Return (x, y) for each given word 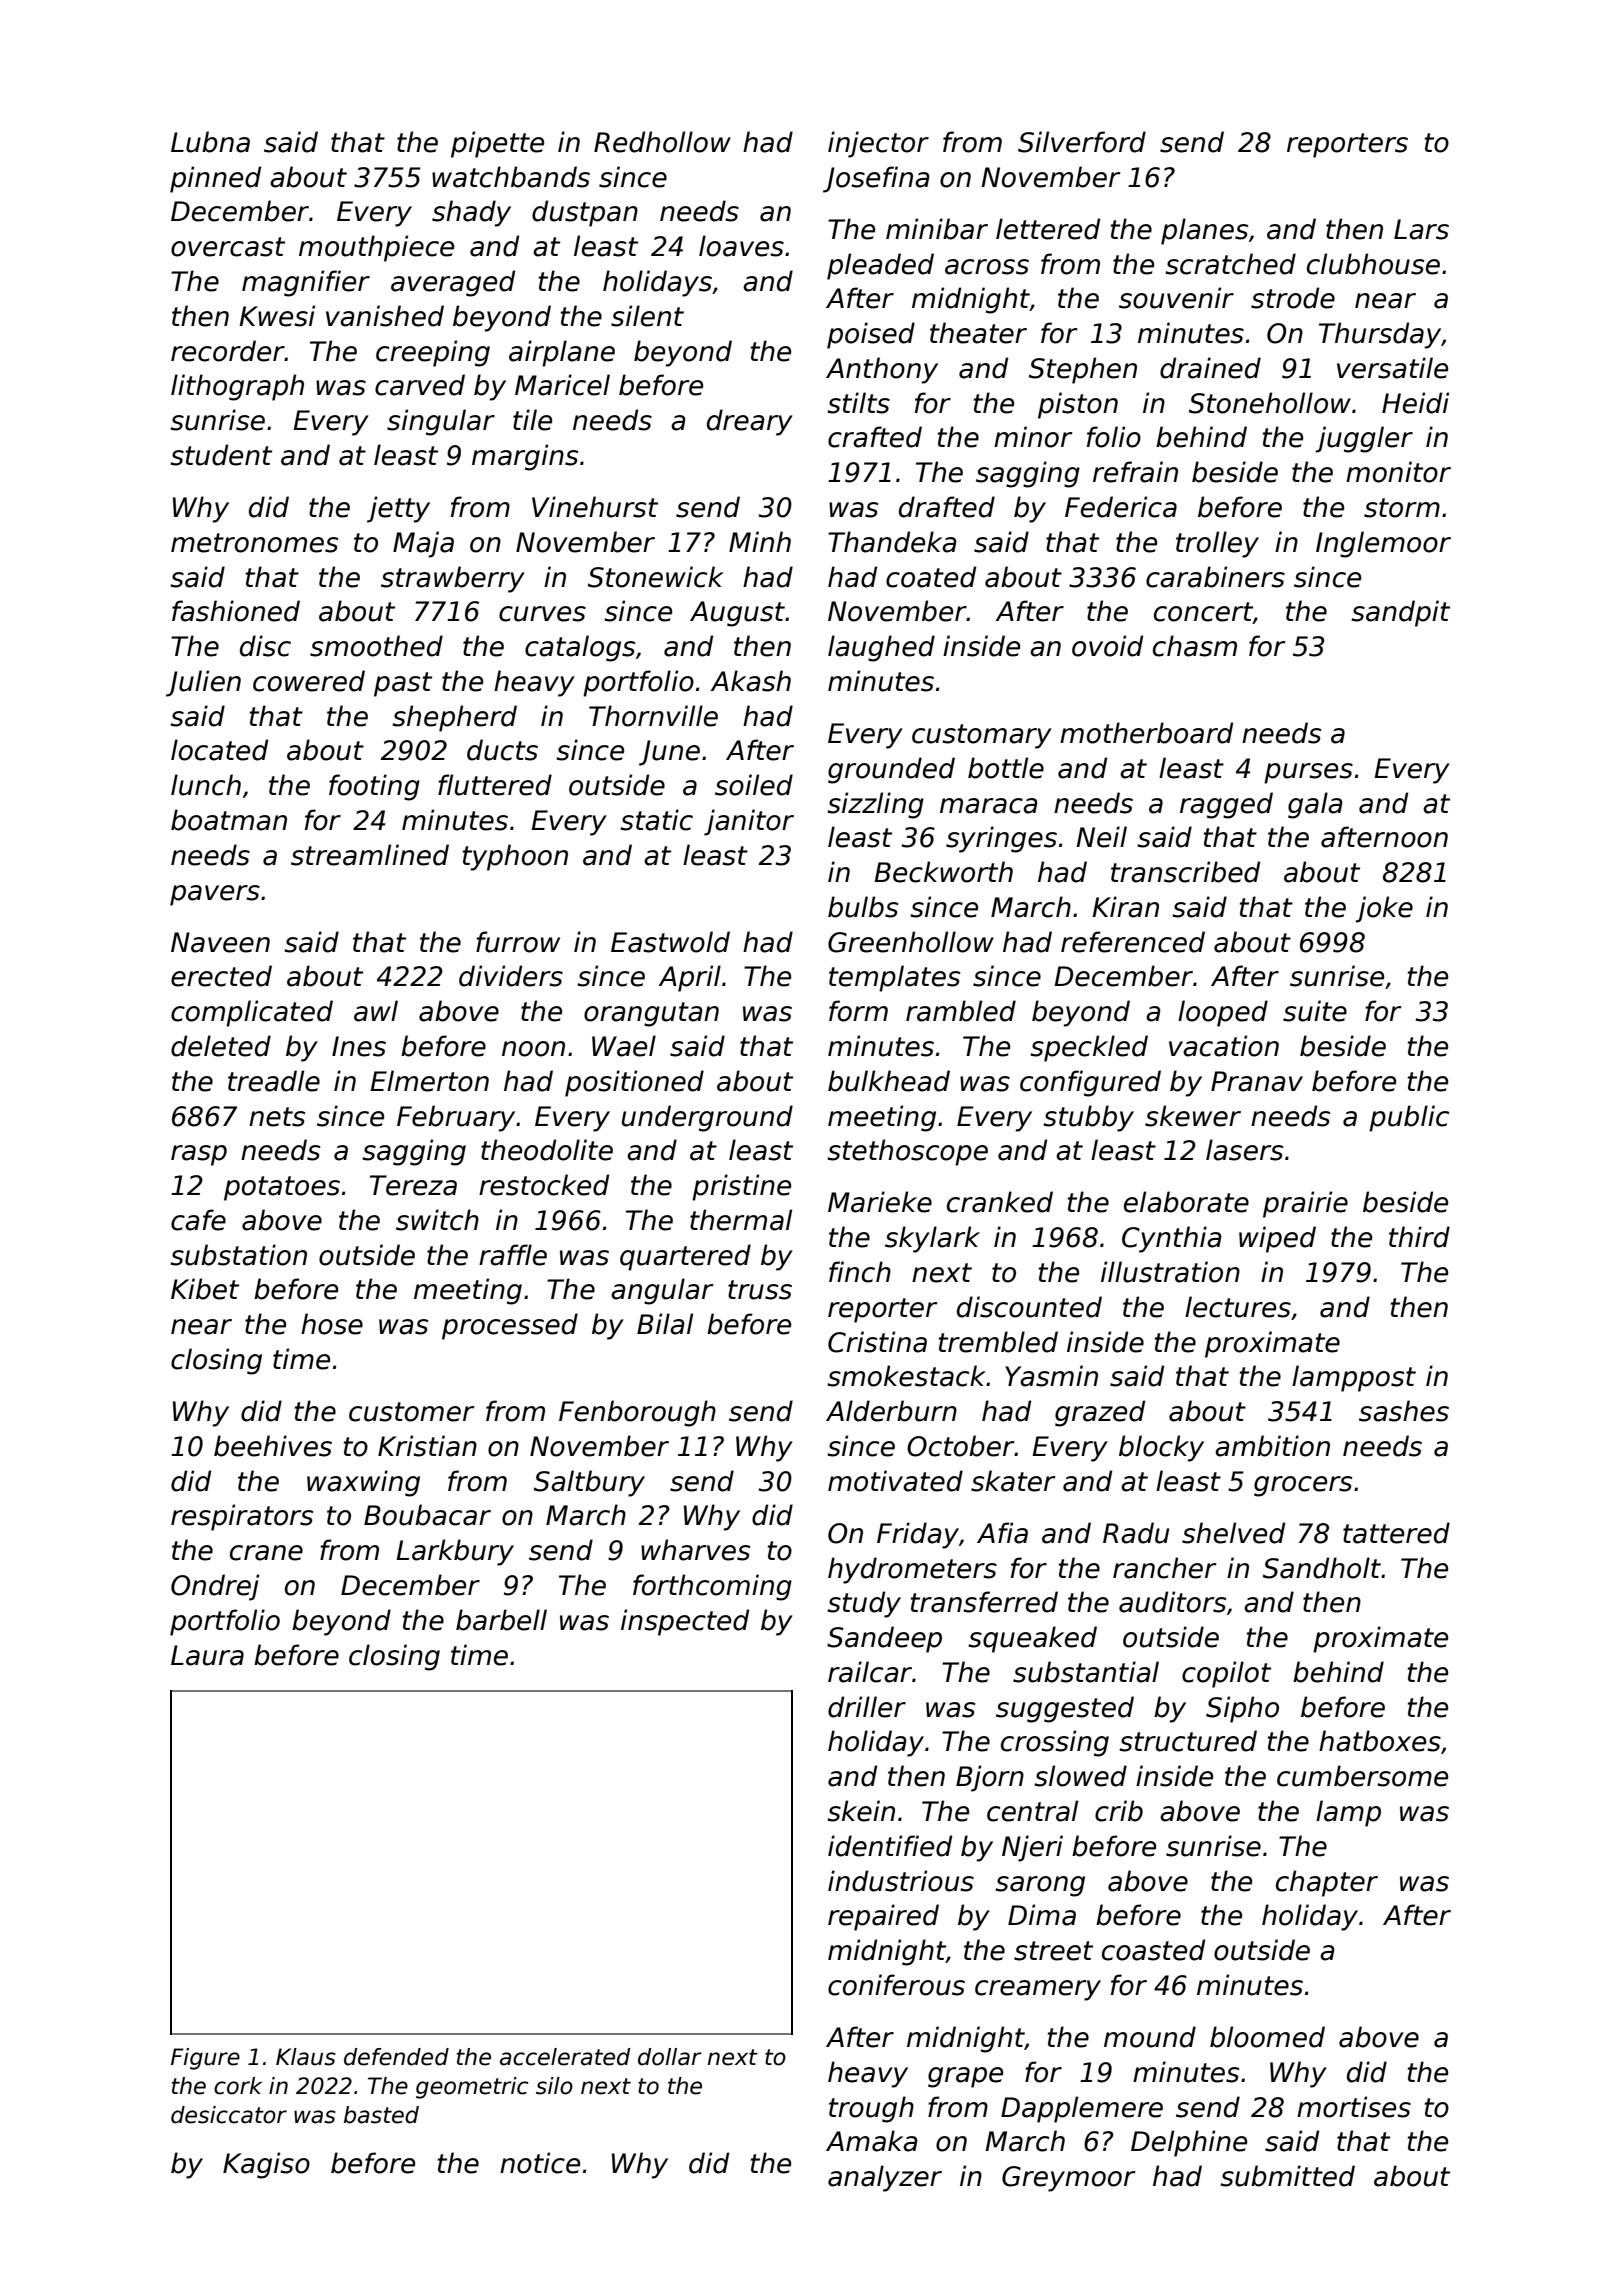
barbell (501, 1620)
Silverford (1082, 142)
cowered (309, 681)
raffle (513, 1255)
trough (871, 2109)
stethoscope (907, 1152)
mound (1150, 2037)
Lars (1421, 229)
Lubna (210, 142)
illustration (1170, 1272)
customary (982, 736)
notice (540, 2163)
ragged (1226, 805)
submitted (1287, 2176)
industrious (901, 1881)
